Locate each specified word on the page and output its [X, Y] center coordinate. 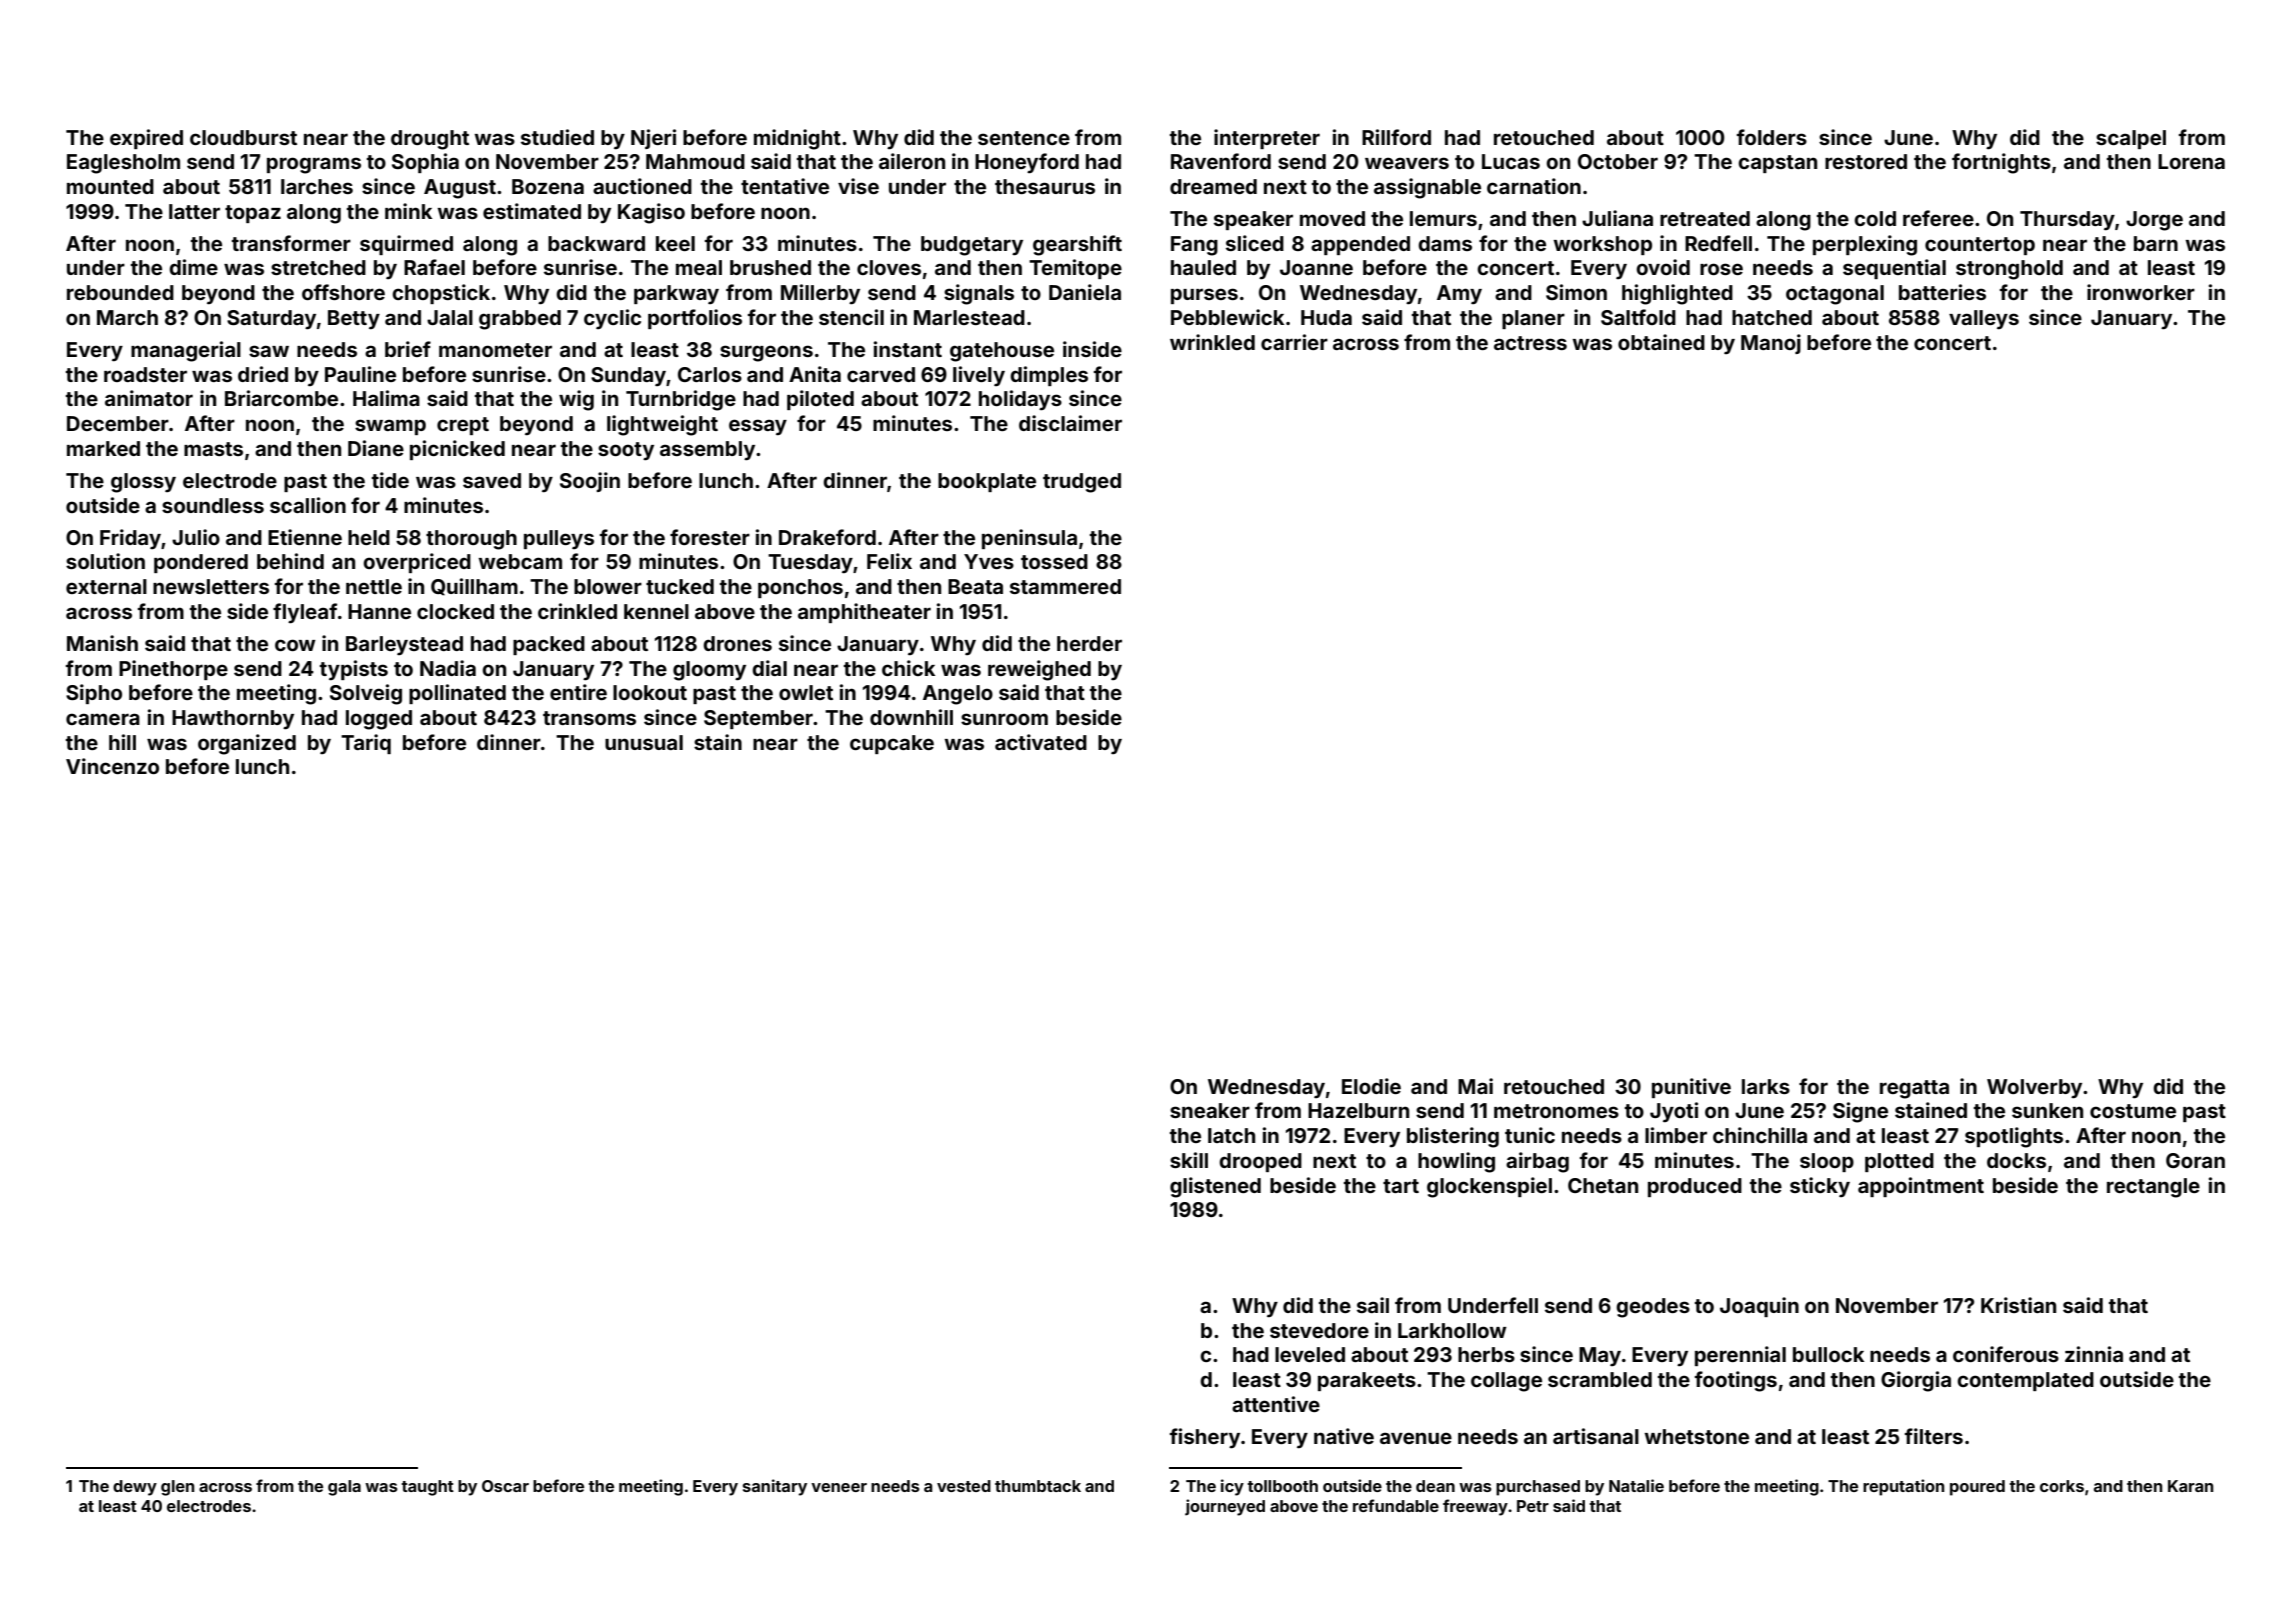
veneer [839, 1487]
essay [758, 427]
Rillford [1396, 137]
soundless [213, 505]
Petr [1533, 1506]
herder [1089, 643]
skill [1189, 1160]
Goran [2195, 1160]
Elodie [1371, 1086]
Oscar [505, 1486]
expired [146, 139]
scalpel [2131, 139]
